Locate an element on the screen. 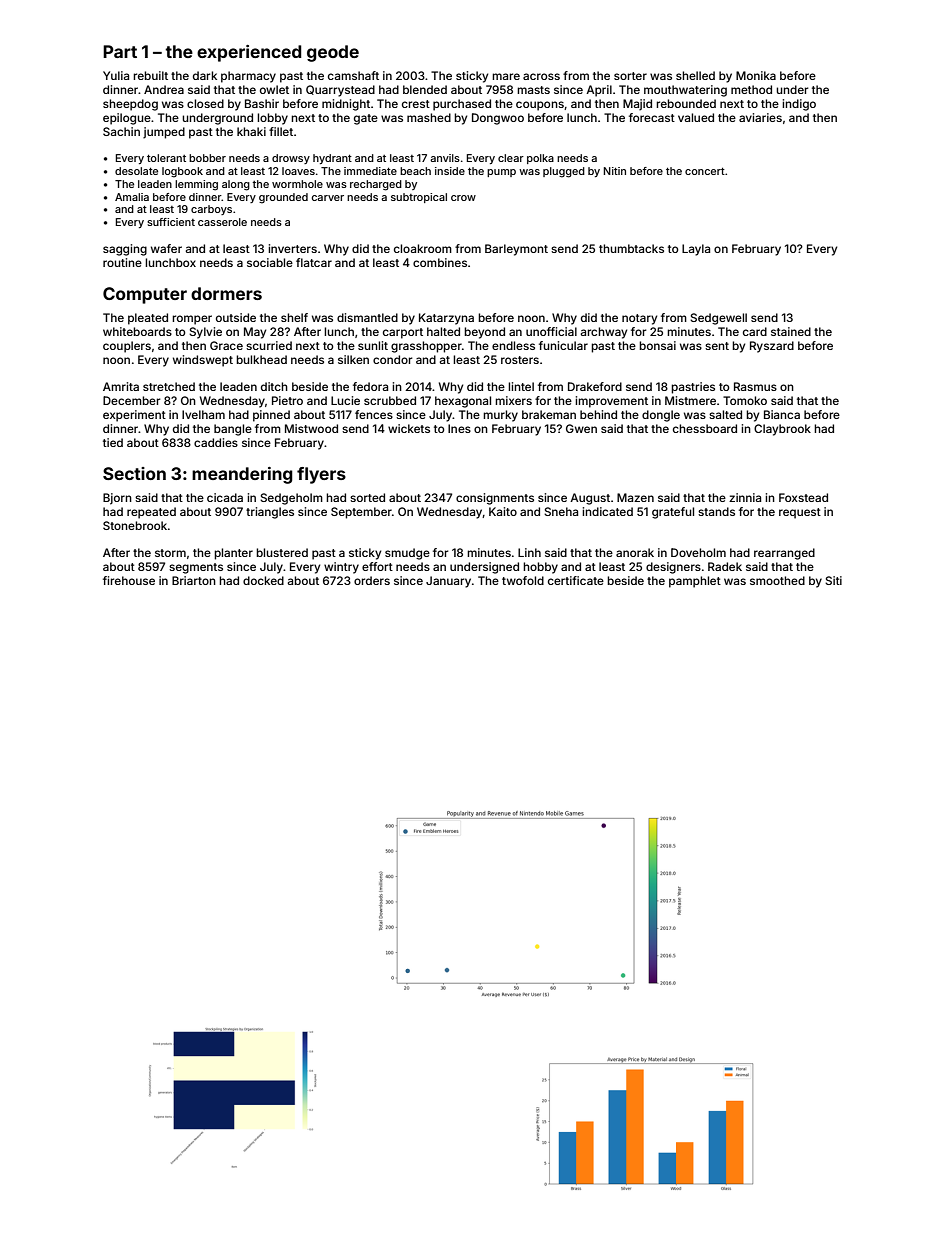 This screenshot has height=1233, width=952. Ryszard is located at coordinates (772, 347).
